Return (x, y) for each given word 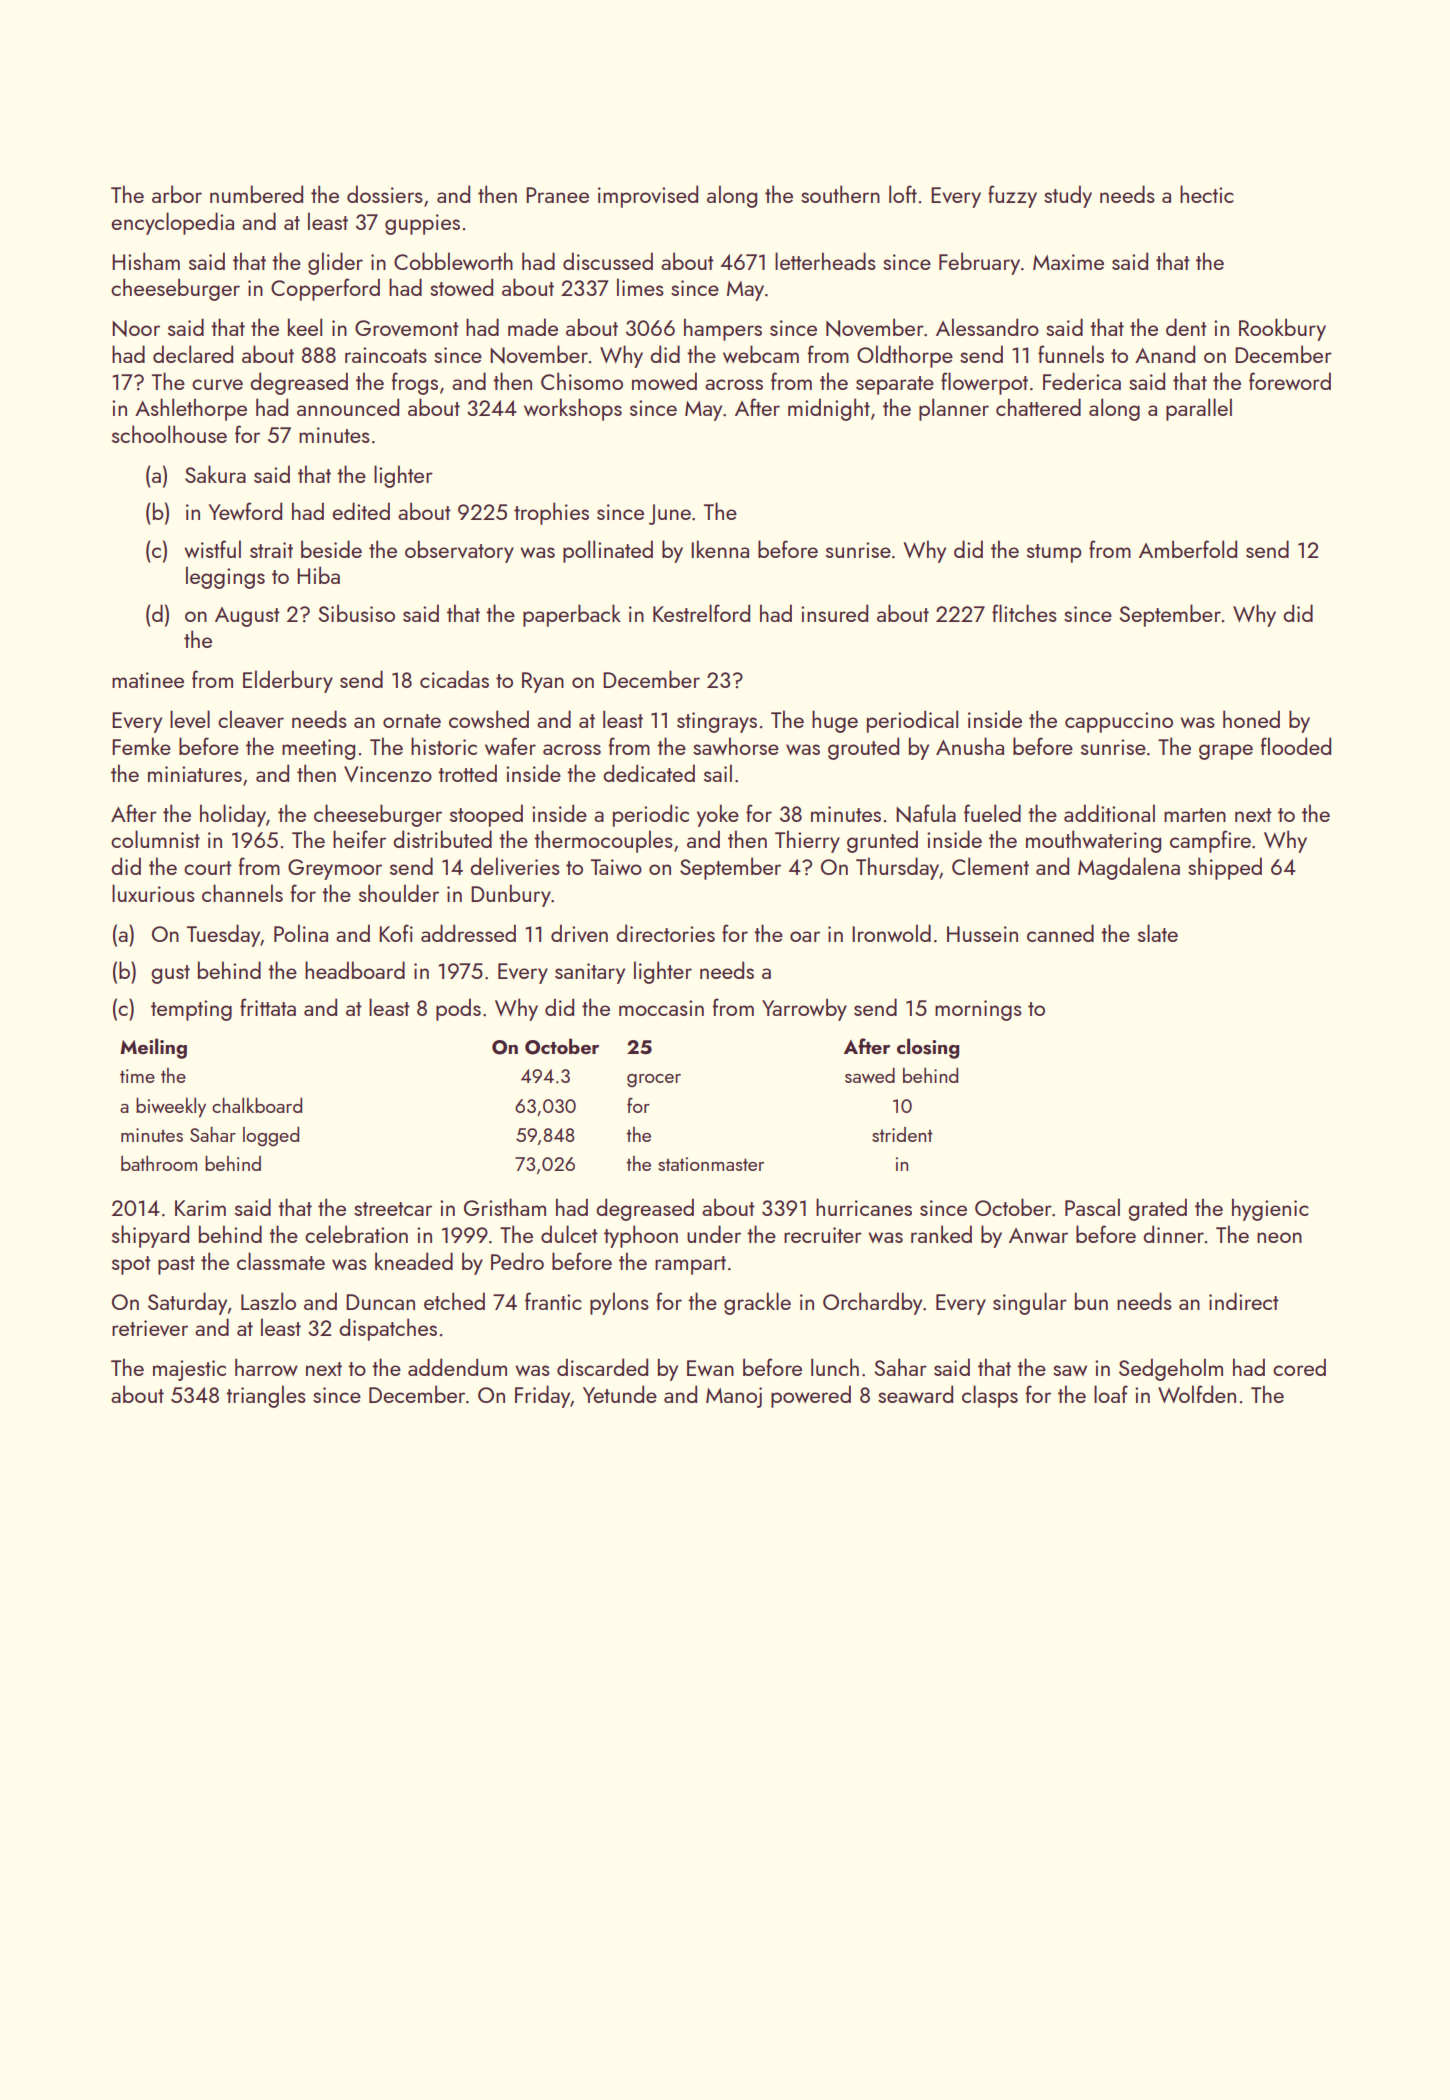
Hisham (146, 261)
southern (840, 194)
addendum (457, 1367)
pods (458, 1009)
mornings (978, 1010)
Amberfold (1188, 549)
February (979, 263)
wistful (212, 549)
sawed (870, 1075)
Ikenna (720, 549)
